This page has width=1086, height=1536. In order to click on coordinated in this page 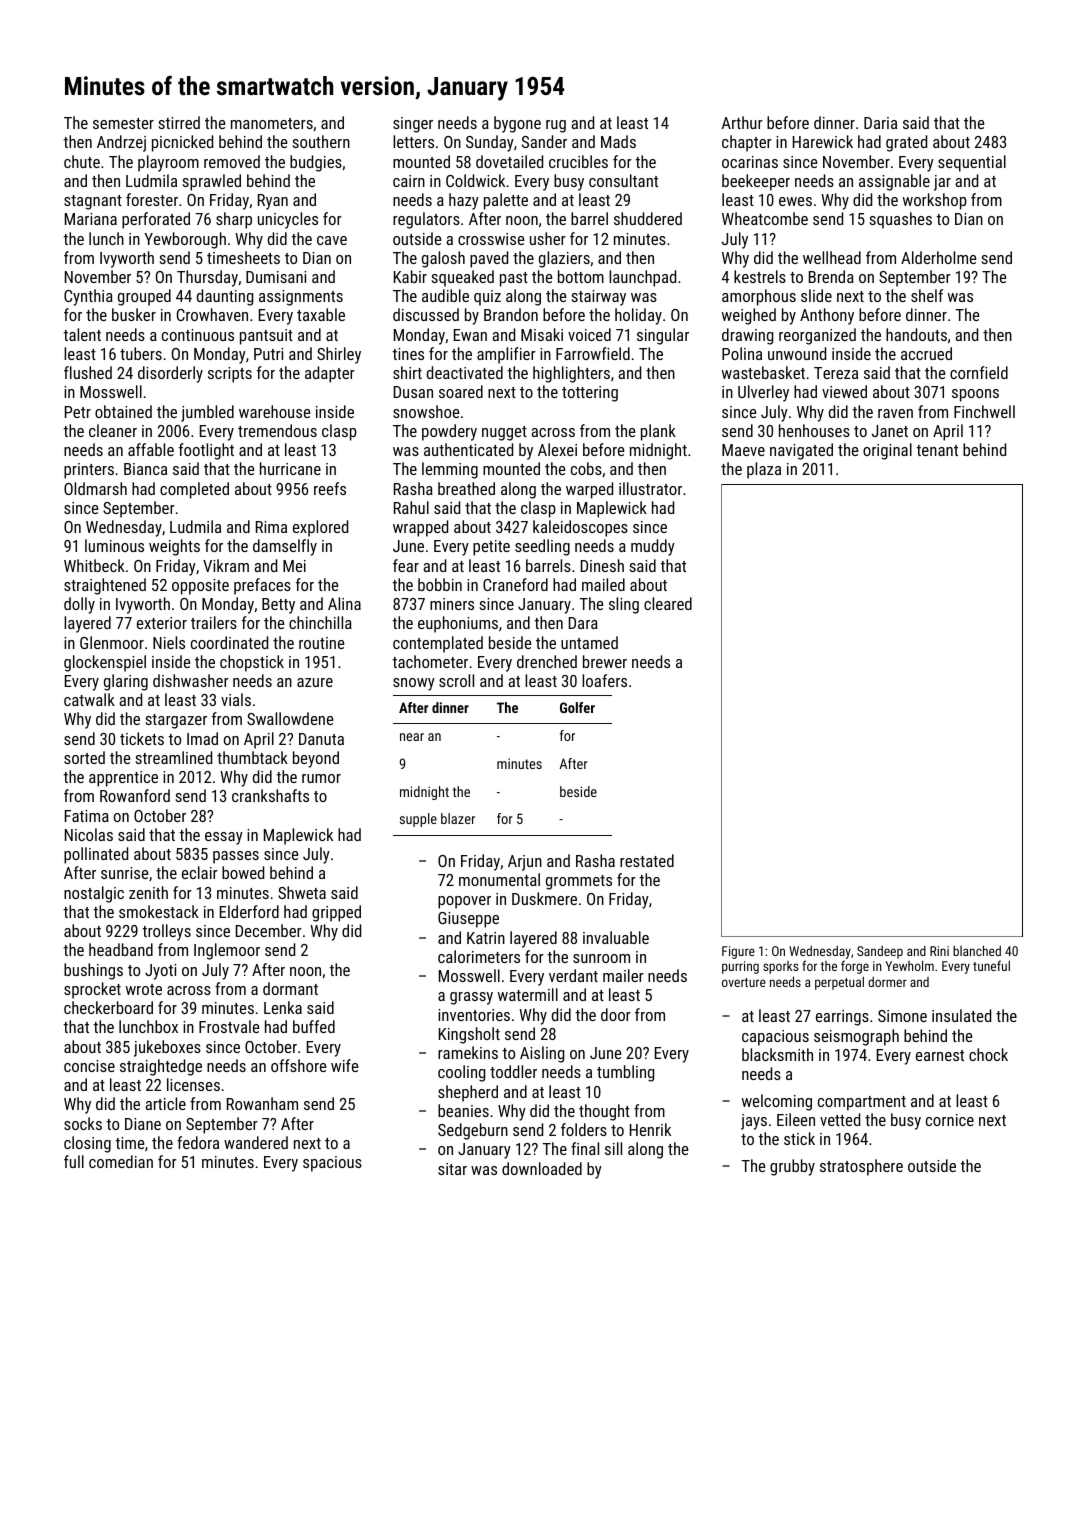, I will do `click(229, 642)`.
